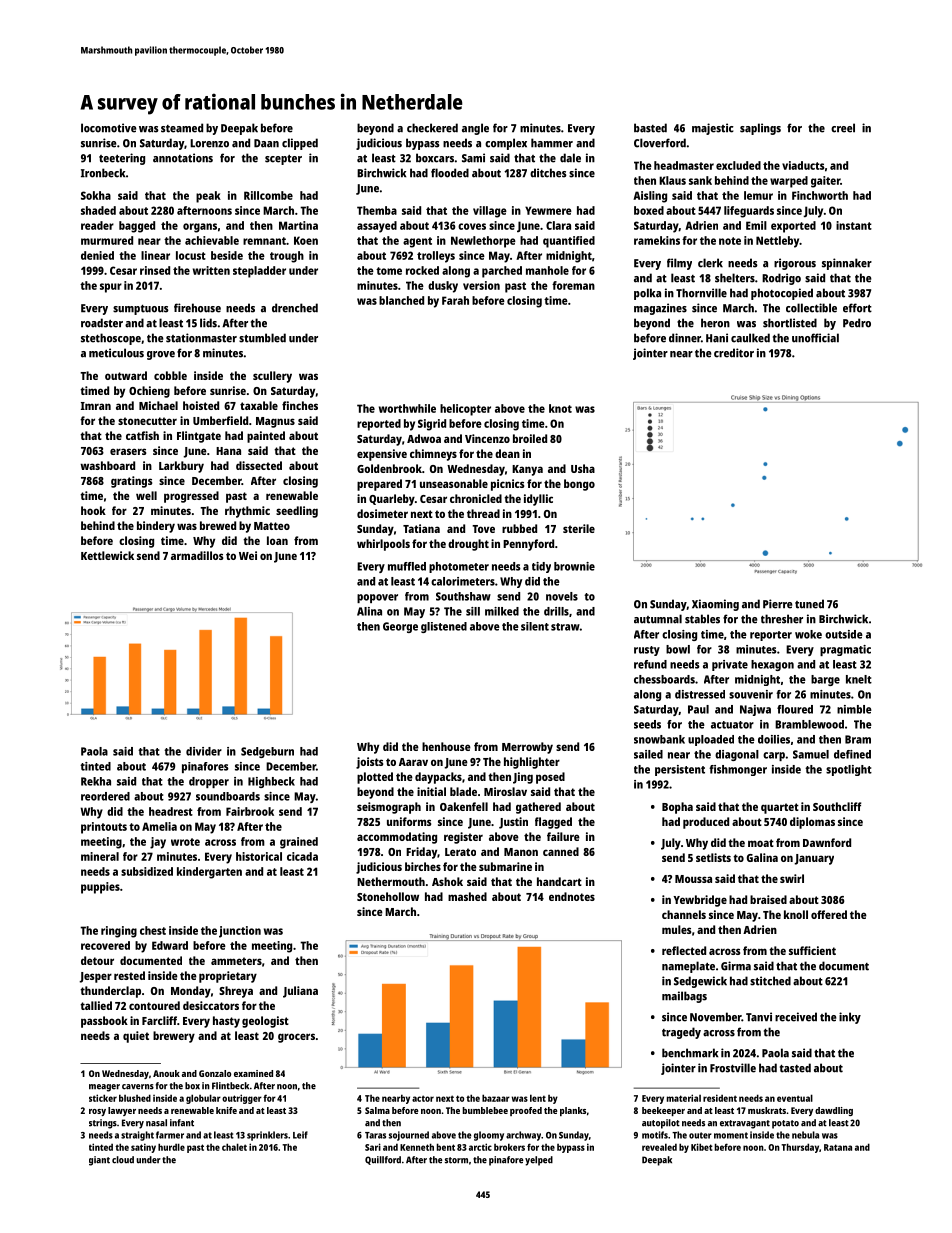 This screenshot has width=952, height=1233. Describe the element at coordinates (793, 227) in the screenshot. I see `exported` at that location.
